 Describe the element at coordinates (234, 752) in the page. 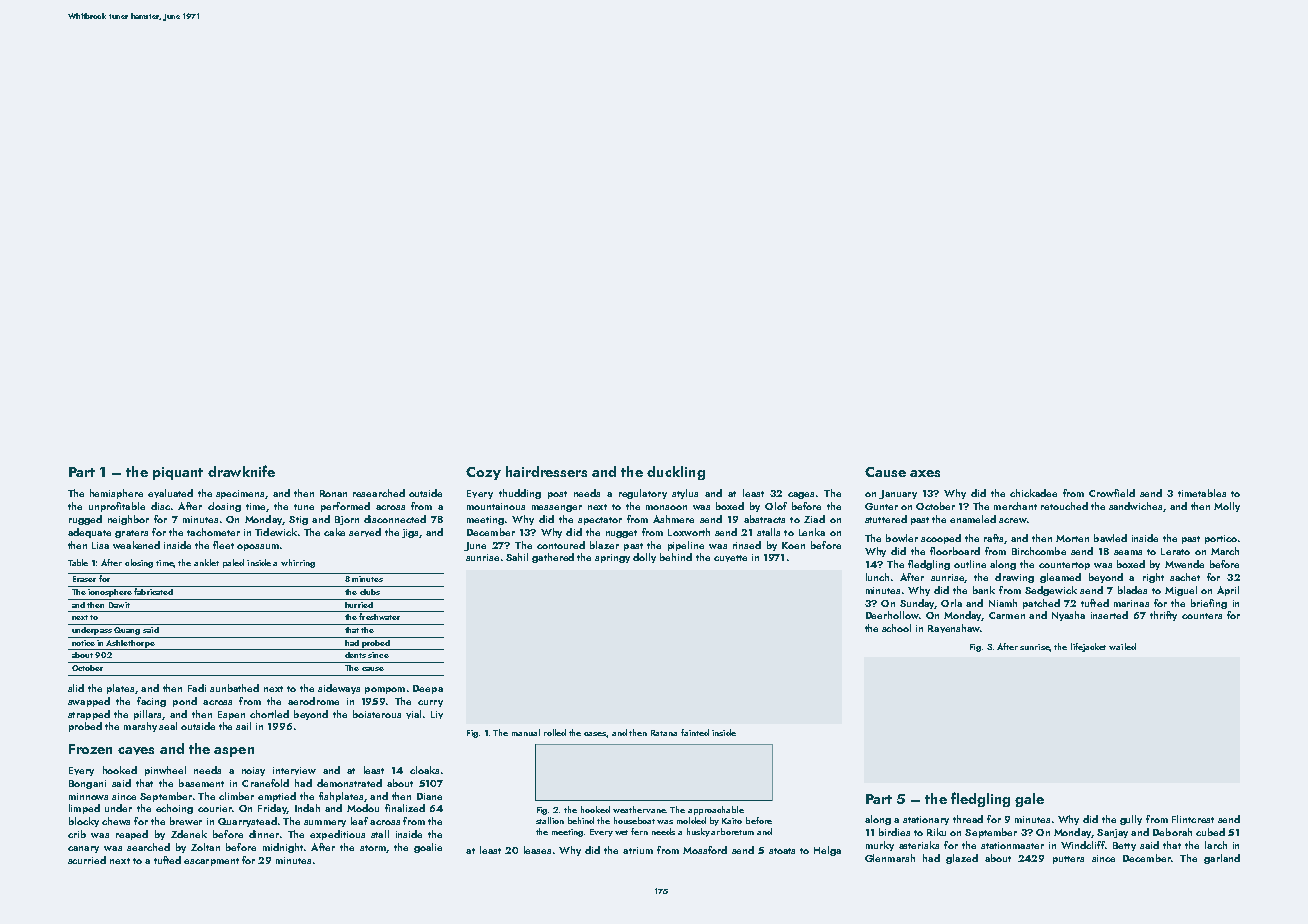

I see `aspen` at that location.
